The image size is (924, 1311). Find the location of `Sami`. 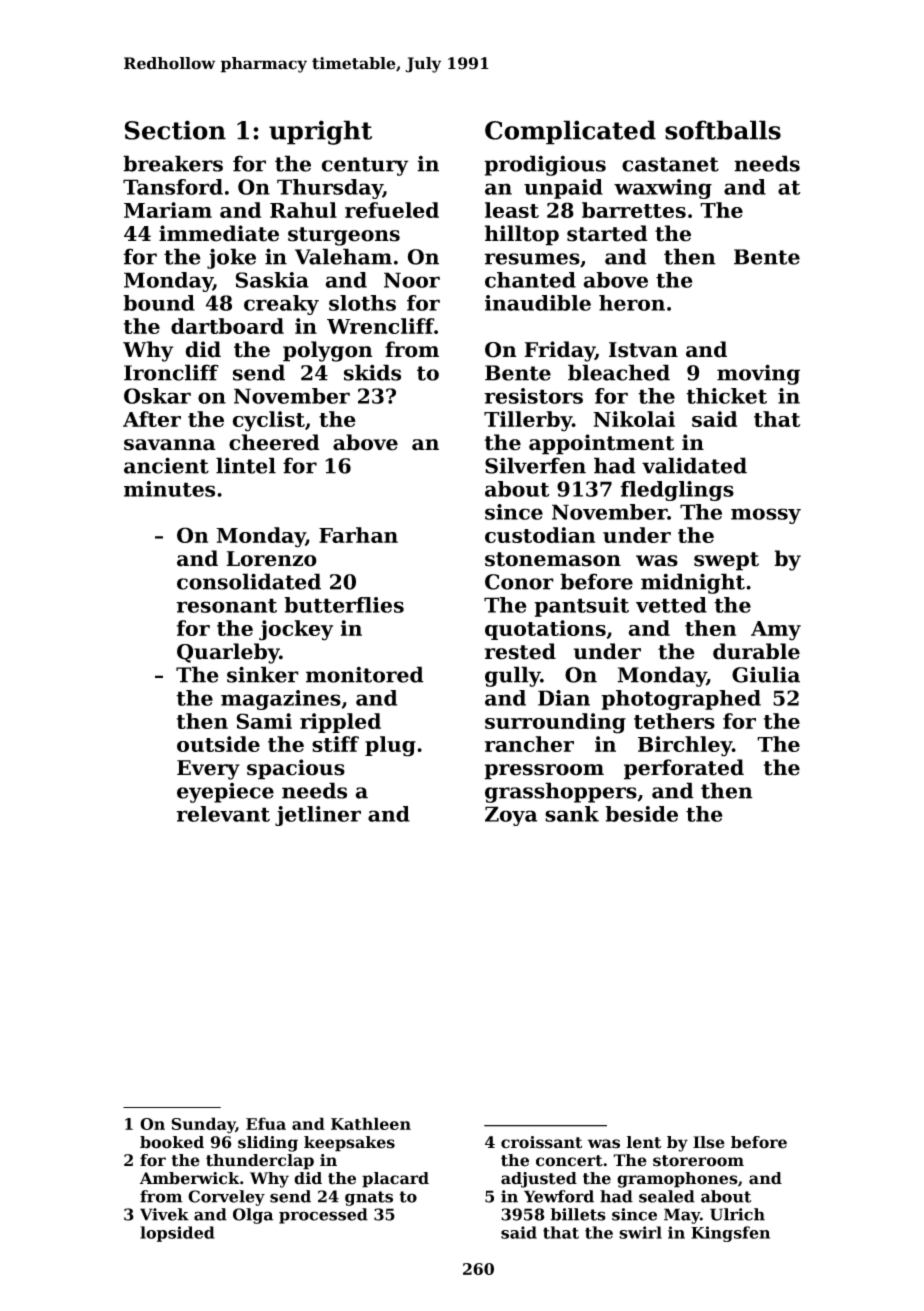

Sami is located at coordinates (264, 721).
